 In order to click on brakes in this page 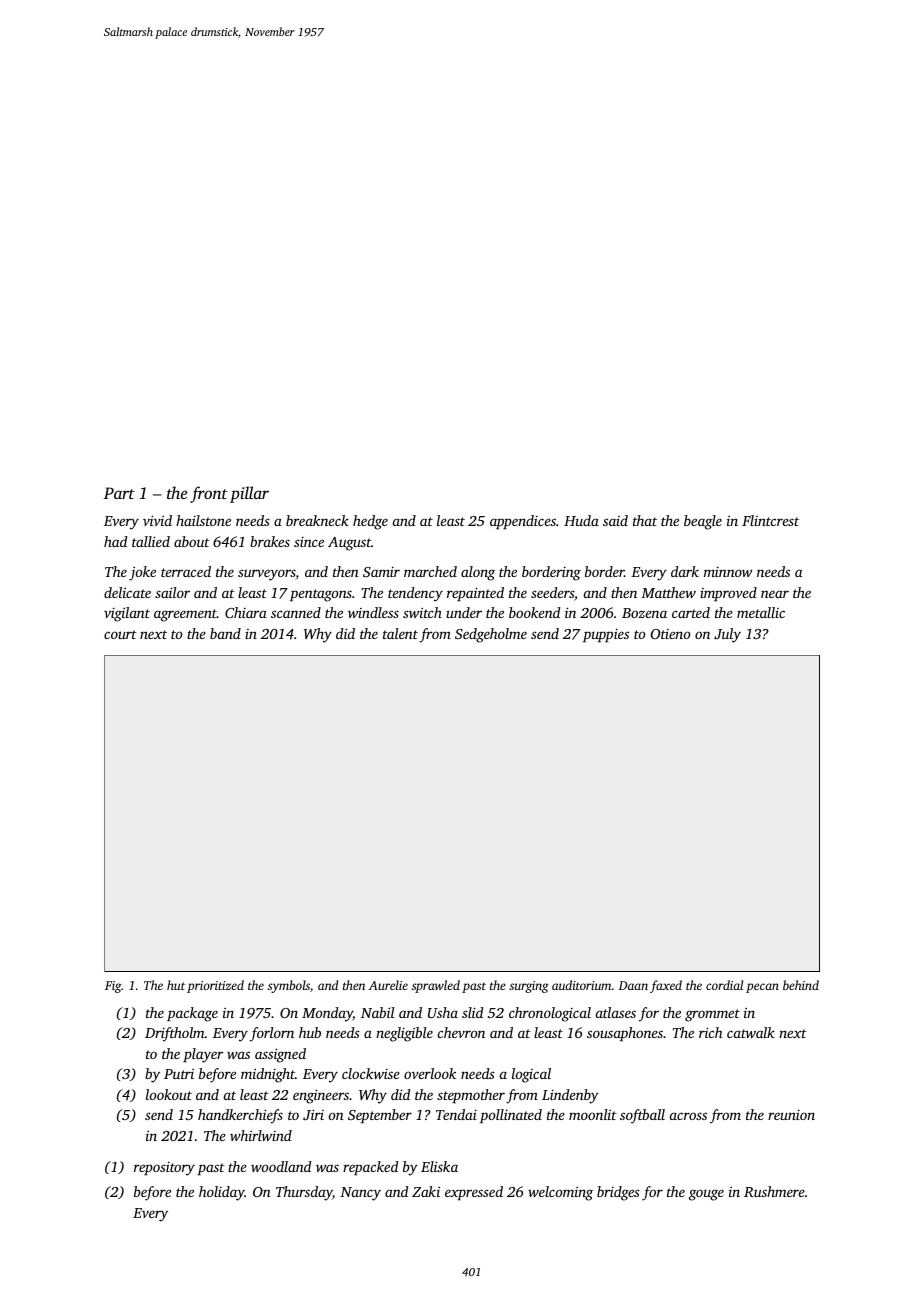, I will do `click(270, 541)`.
